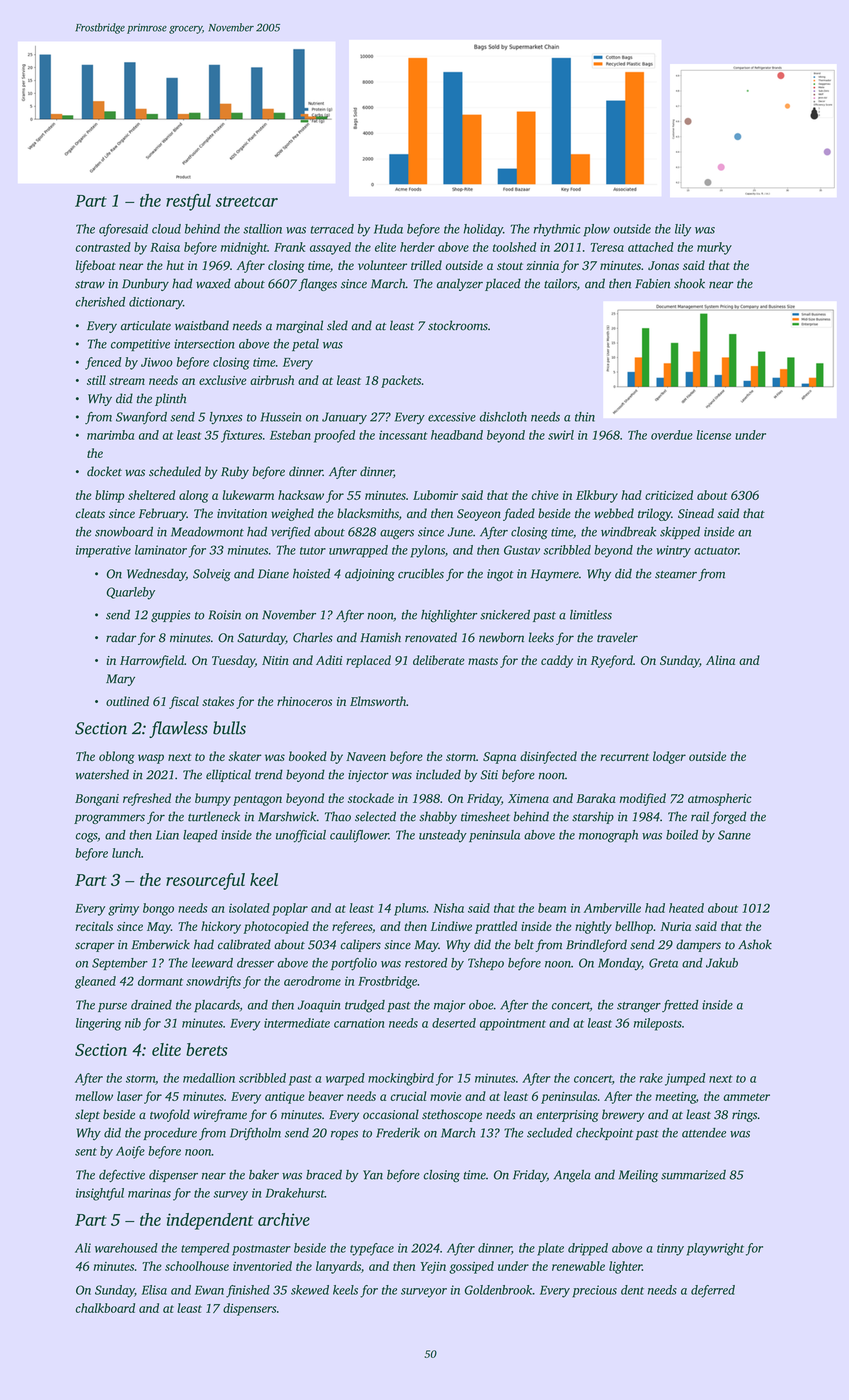 This document has height=1400, width=849. What do you see at coordinates (228, 775) in the document?
I see `elliptical` at bounding box center [228, 775].
